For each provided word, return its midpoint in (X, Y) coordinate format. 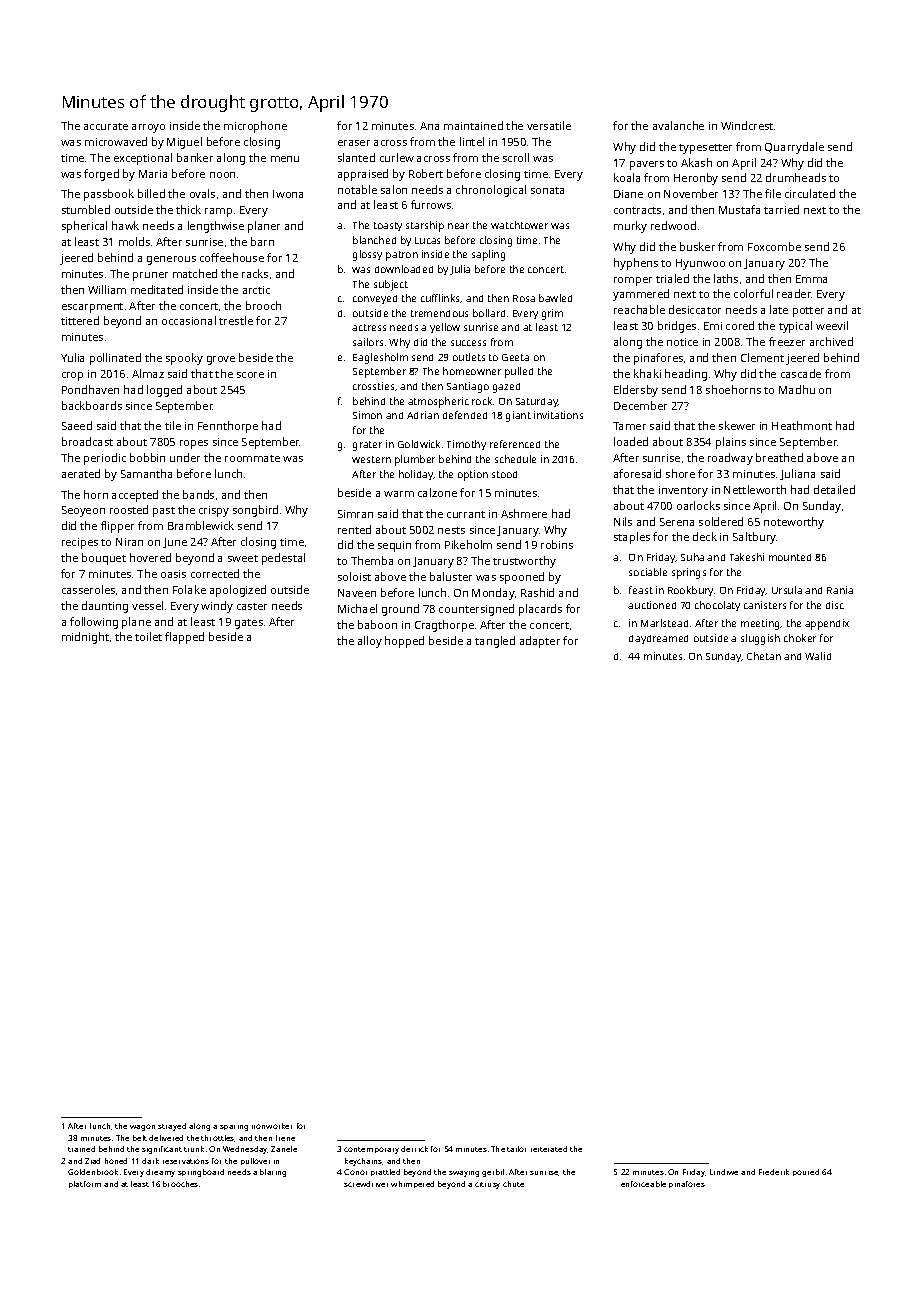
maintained (473, 125)
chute (513, 1184)
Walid (818, 656)
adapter (540, 642)
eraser (354, 143)
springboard (201, 1173)
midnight (85, 638)
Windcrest (747, 125)
